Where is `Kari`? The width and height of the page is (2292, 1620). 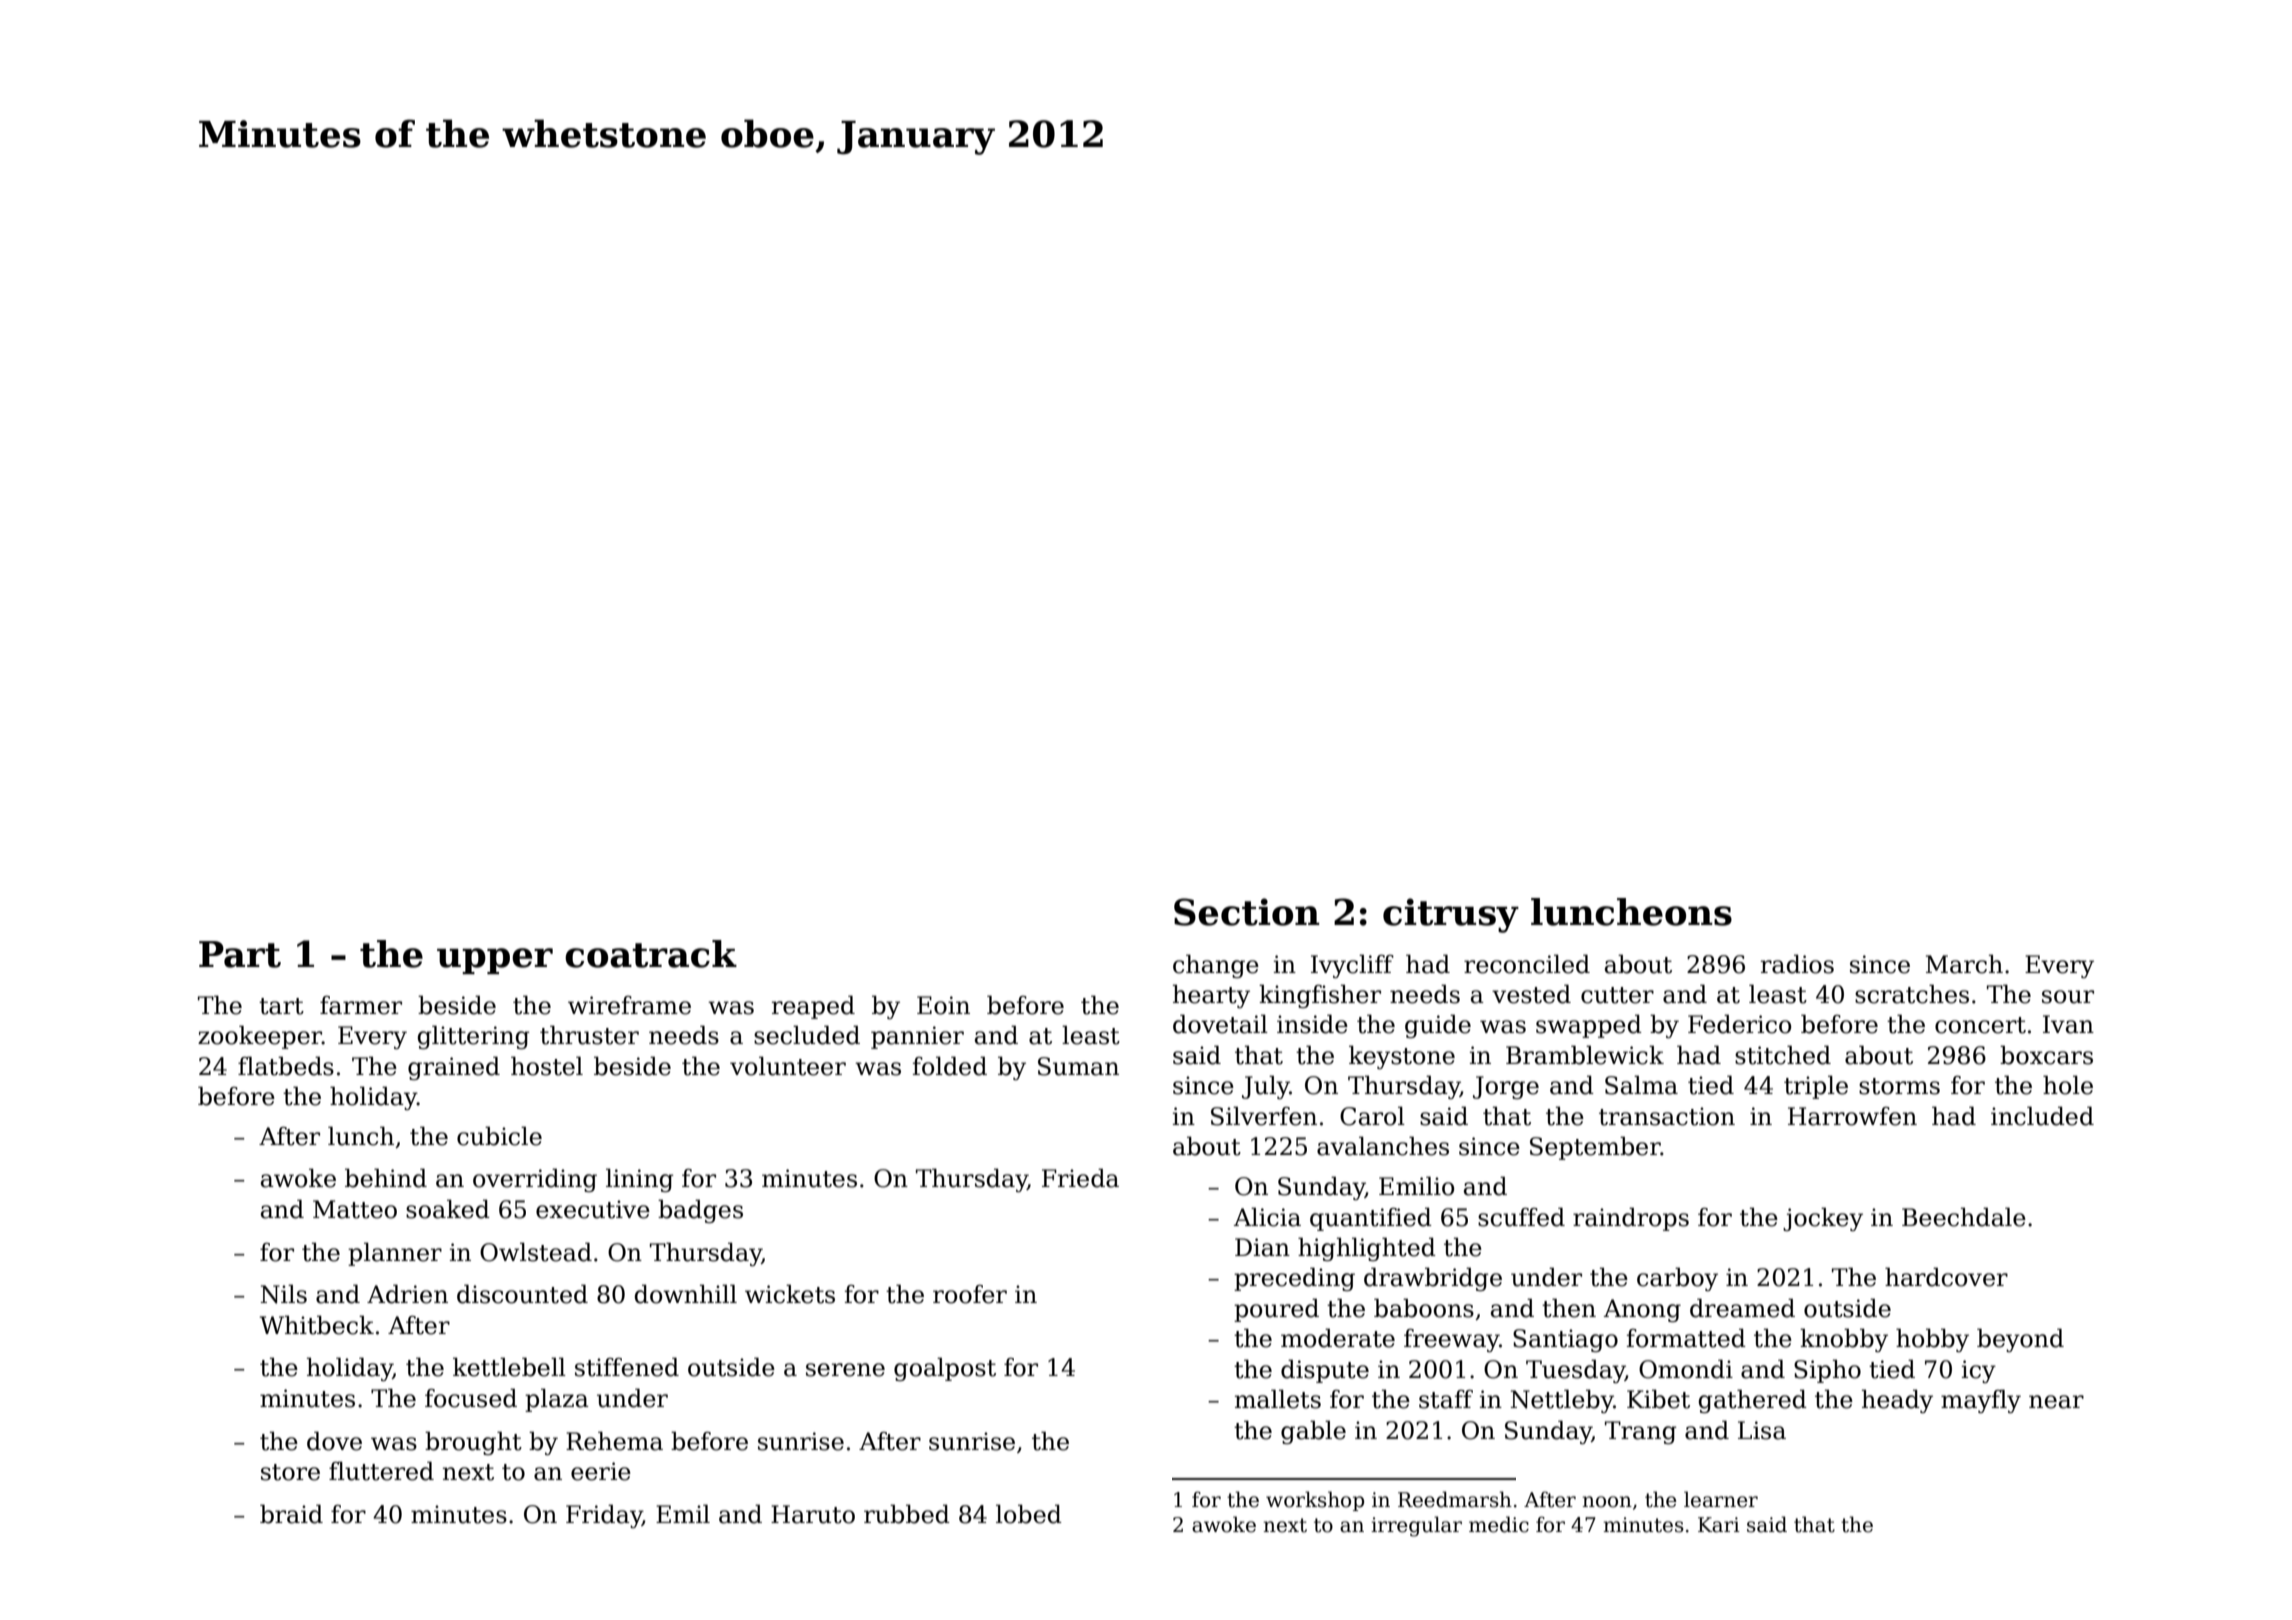
Kari is located at coordinates (1719, 1525).
